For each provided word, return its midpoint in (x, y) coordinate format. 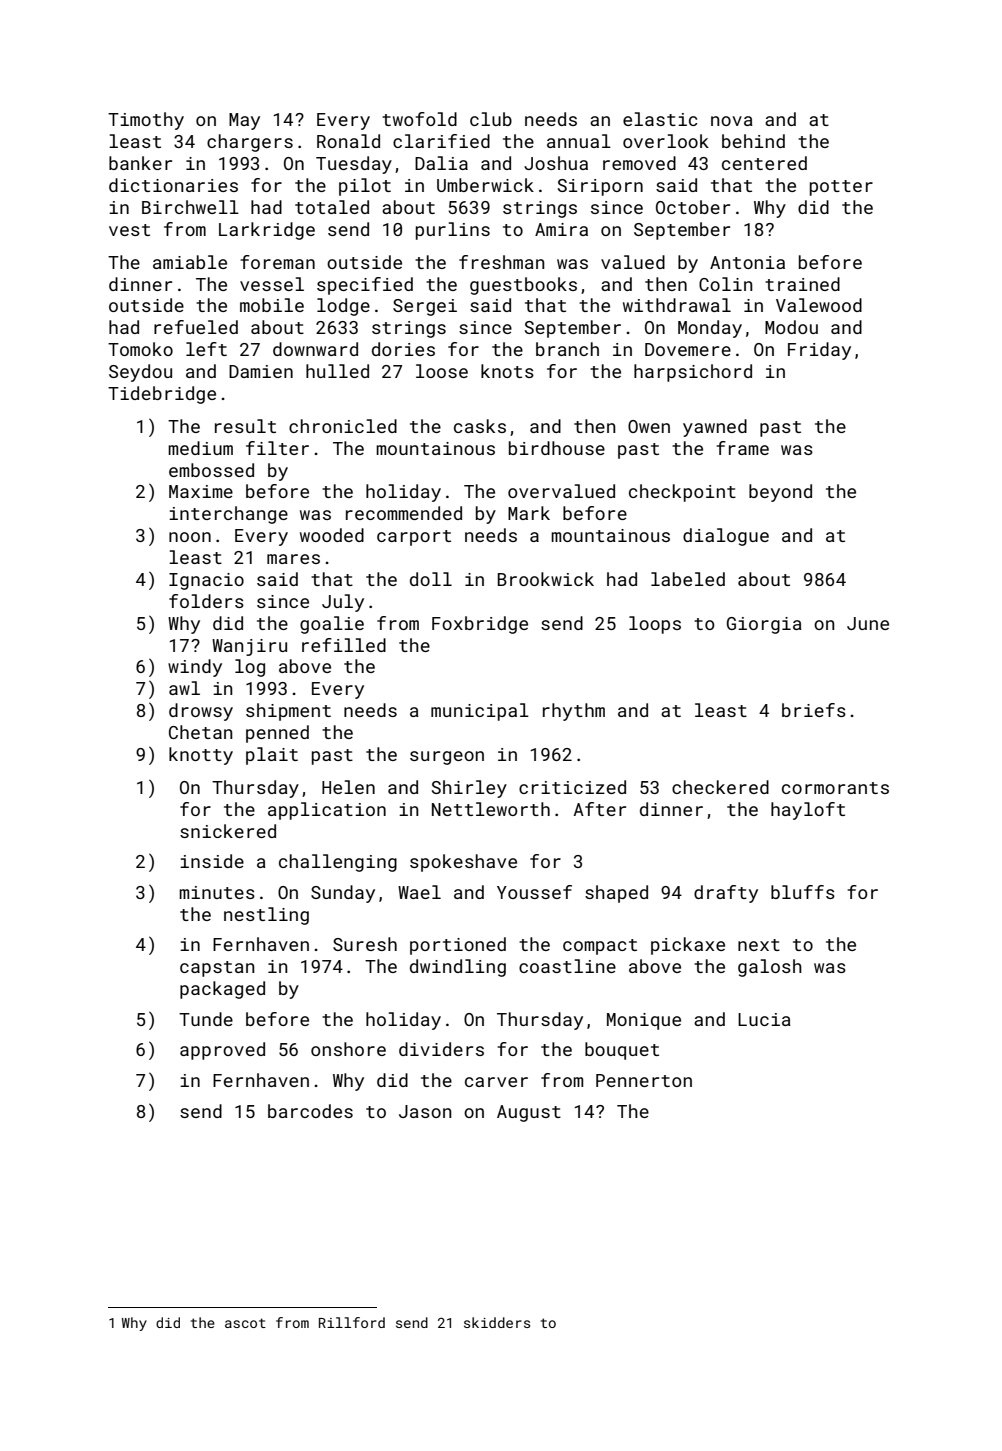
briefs (814, 710)
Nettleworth (491, 809)
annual (579, 141)
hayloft (808, 811)
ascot (245, 1323)
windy (195, 668)
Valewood (819, 305)
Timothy (146, 121)
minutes (217, 892)
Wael (419, 892)
